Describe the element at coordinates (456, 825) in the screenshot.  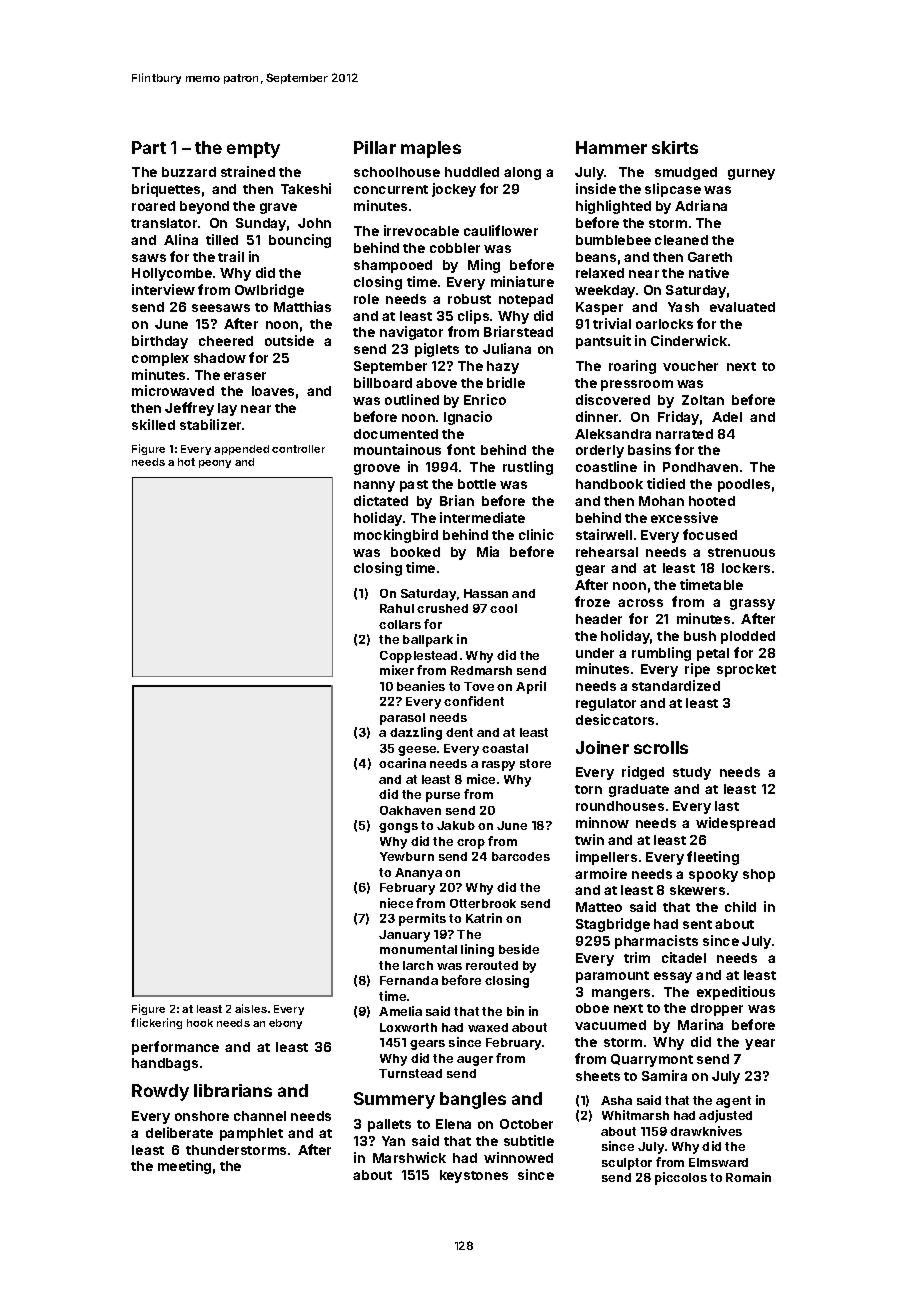
I see `Jakub` at that location.
